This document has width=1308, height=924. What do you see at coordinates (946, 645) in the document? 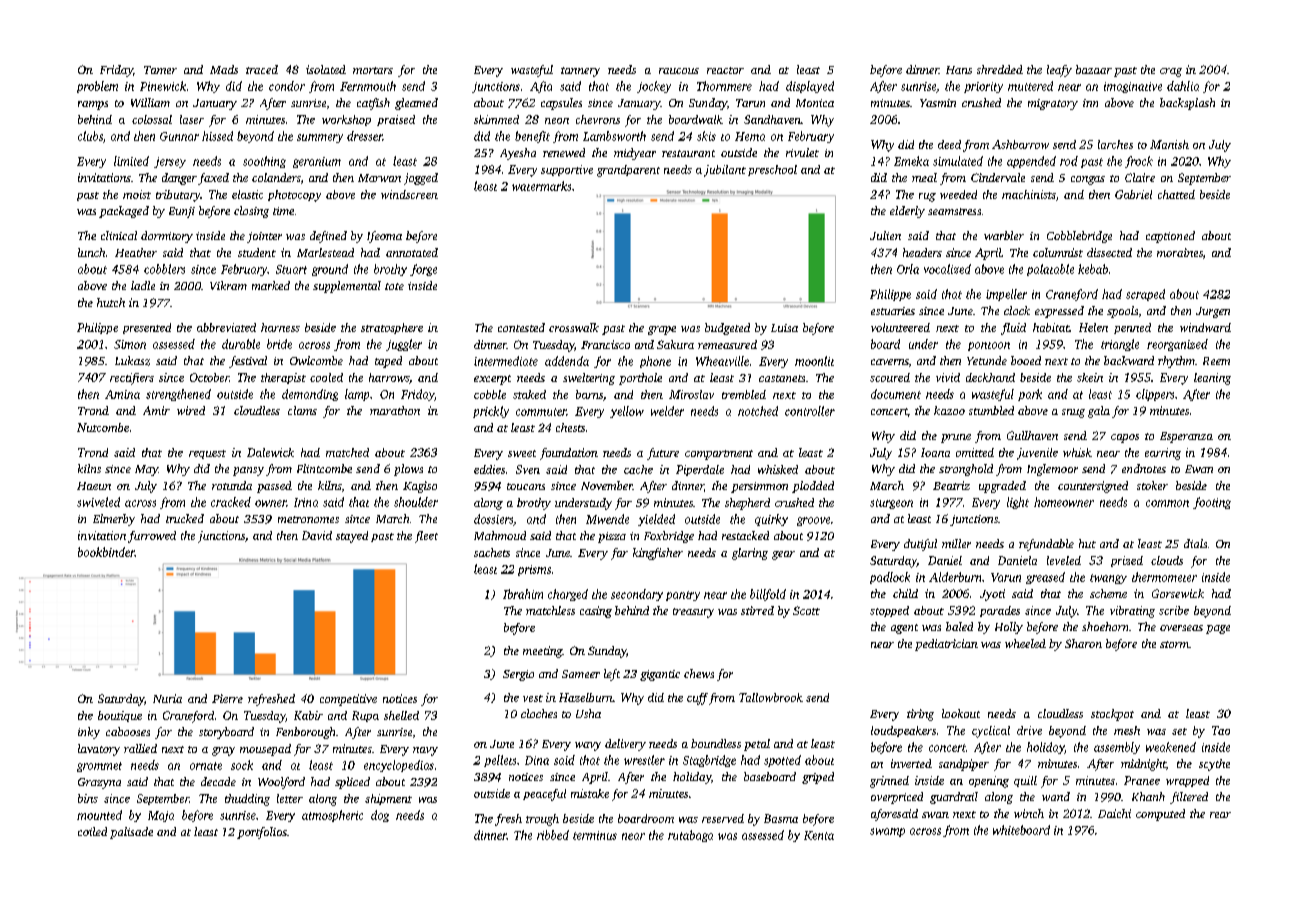
I see `pediatrician` at bounding box center [946, 645].
